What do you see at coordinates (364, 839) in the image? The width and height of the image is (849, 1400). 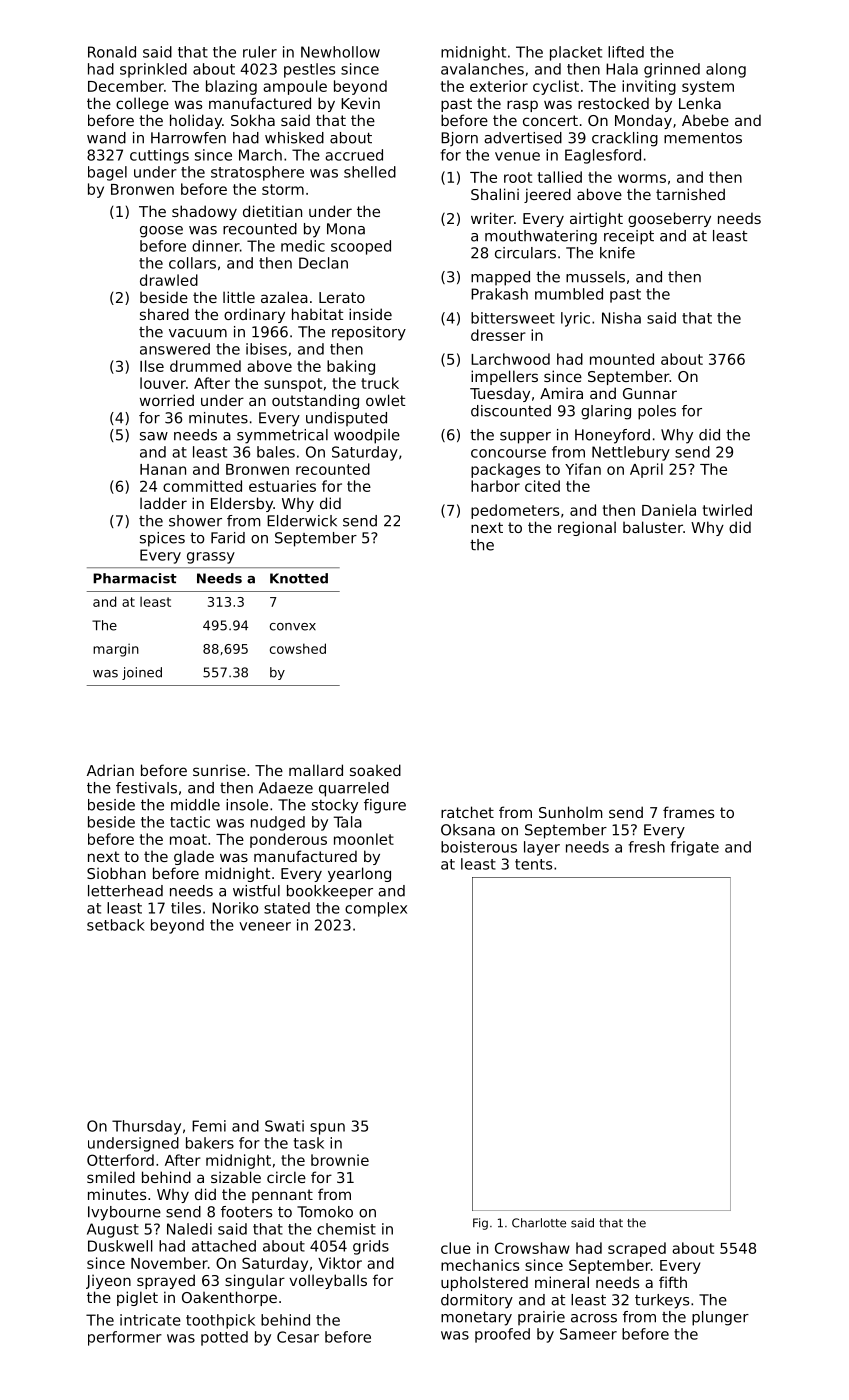 I see `moonlet` at bounding box center [364, 839].
